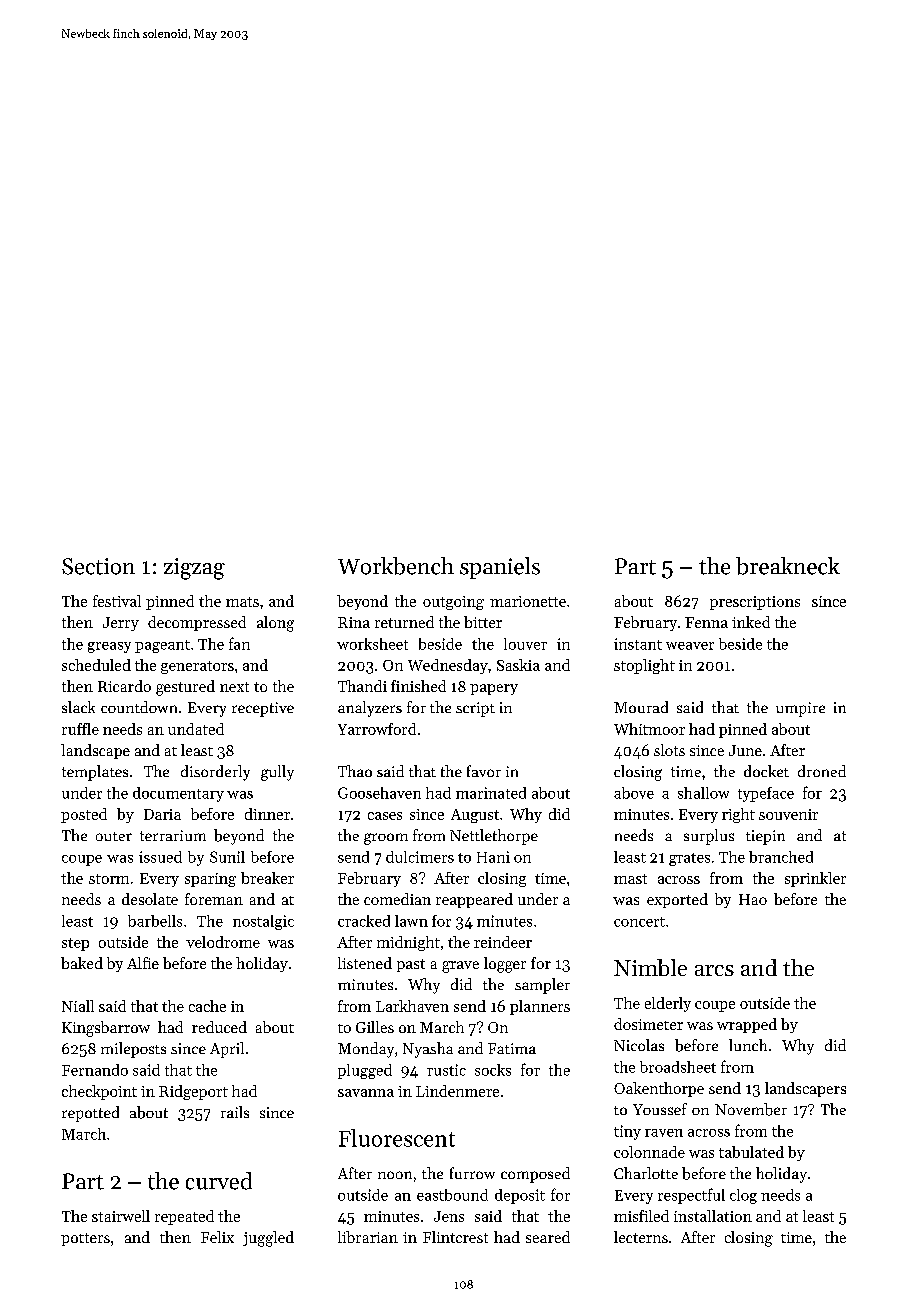 Image resolution: width=908 pixels, height=1316 pixels. I want to click on composed, so click(535, 1175).
